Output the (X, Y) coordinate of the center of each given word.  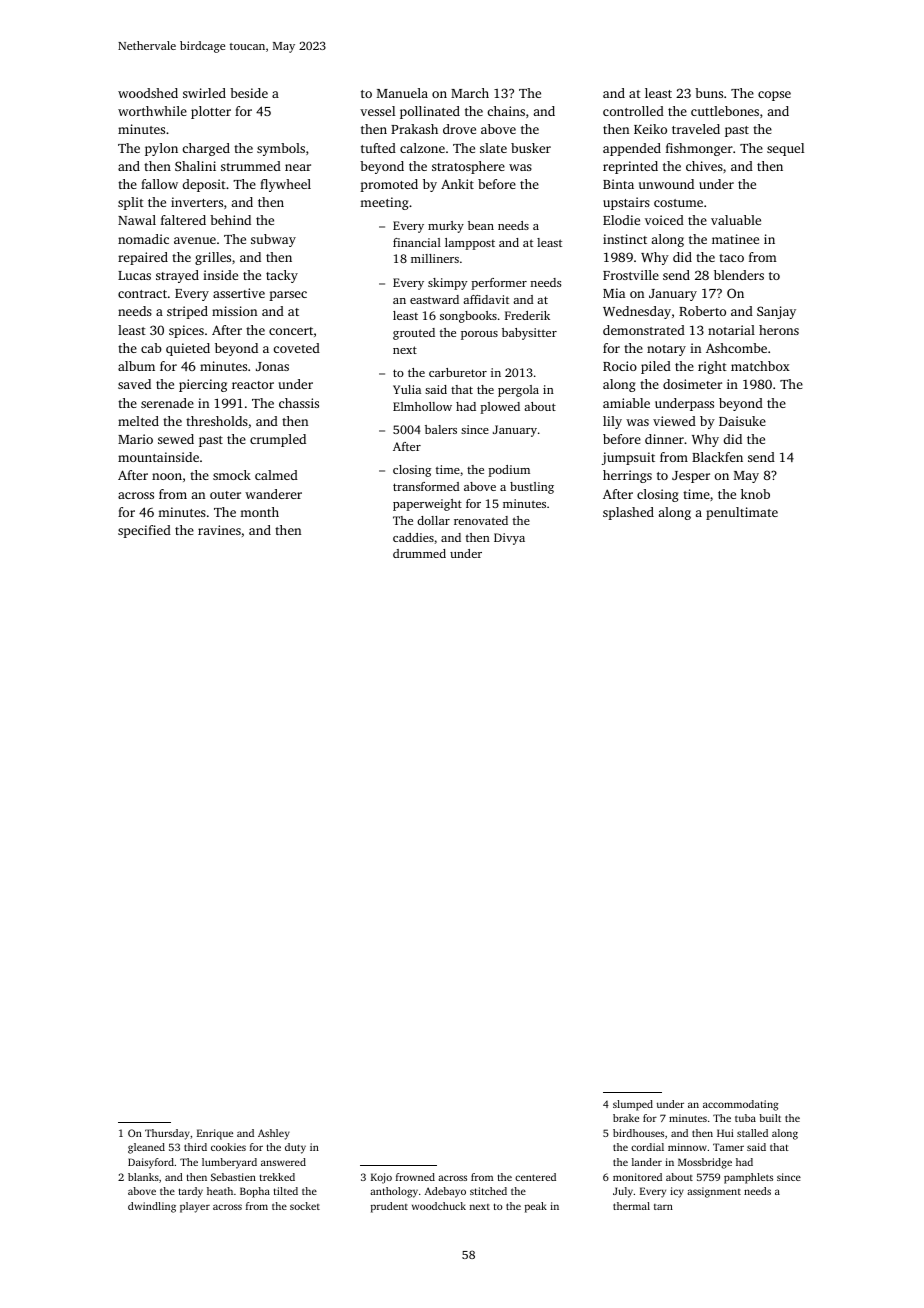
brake (626, 1118)
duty (295, 1148)
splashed (628, 513)
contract (142, 294)
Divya (509, 539)
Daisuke (742, 421)
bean (481, 225)
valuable (736, 220)
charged (206, 149)
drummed (419, 553)
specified (144, 531)
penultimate (742, 513)
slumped (633, 1105)
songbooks (468, 317)
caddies (413, 537)
